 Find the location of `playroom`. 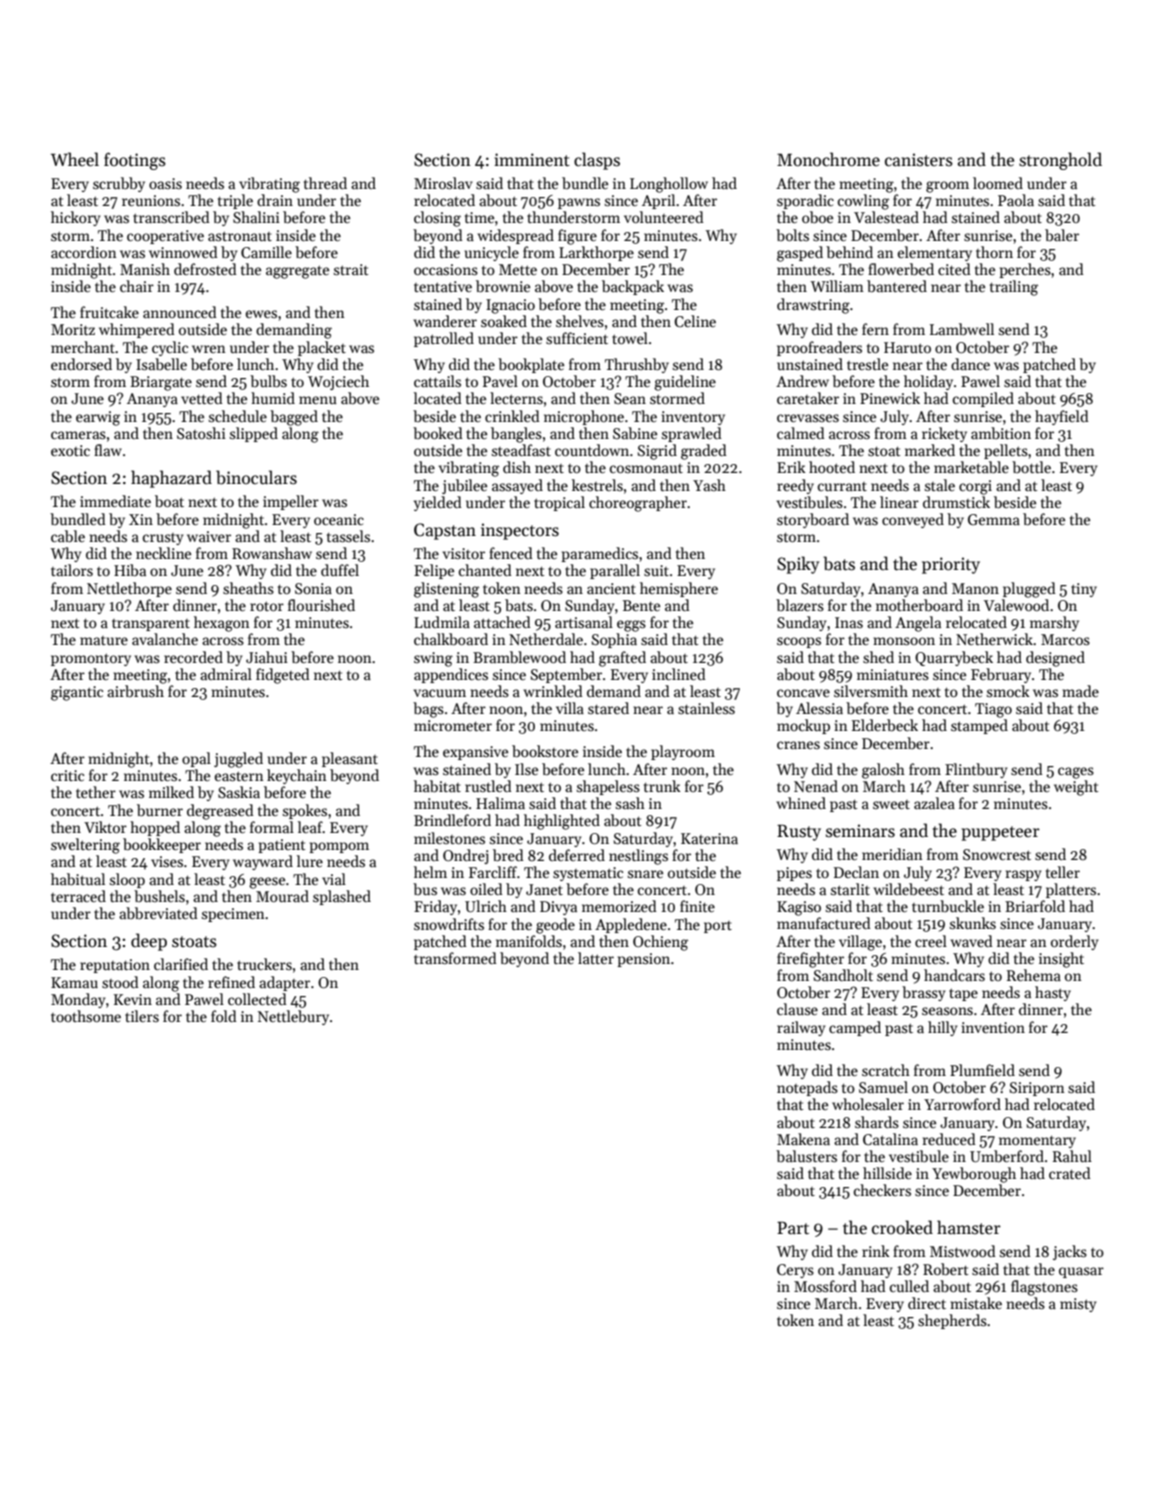

playroom is located at coordinates (683, 752).
